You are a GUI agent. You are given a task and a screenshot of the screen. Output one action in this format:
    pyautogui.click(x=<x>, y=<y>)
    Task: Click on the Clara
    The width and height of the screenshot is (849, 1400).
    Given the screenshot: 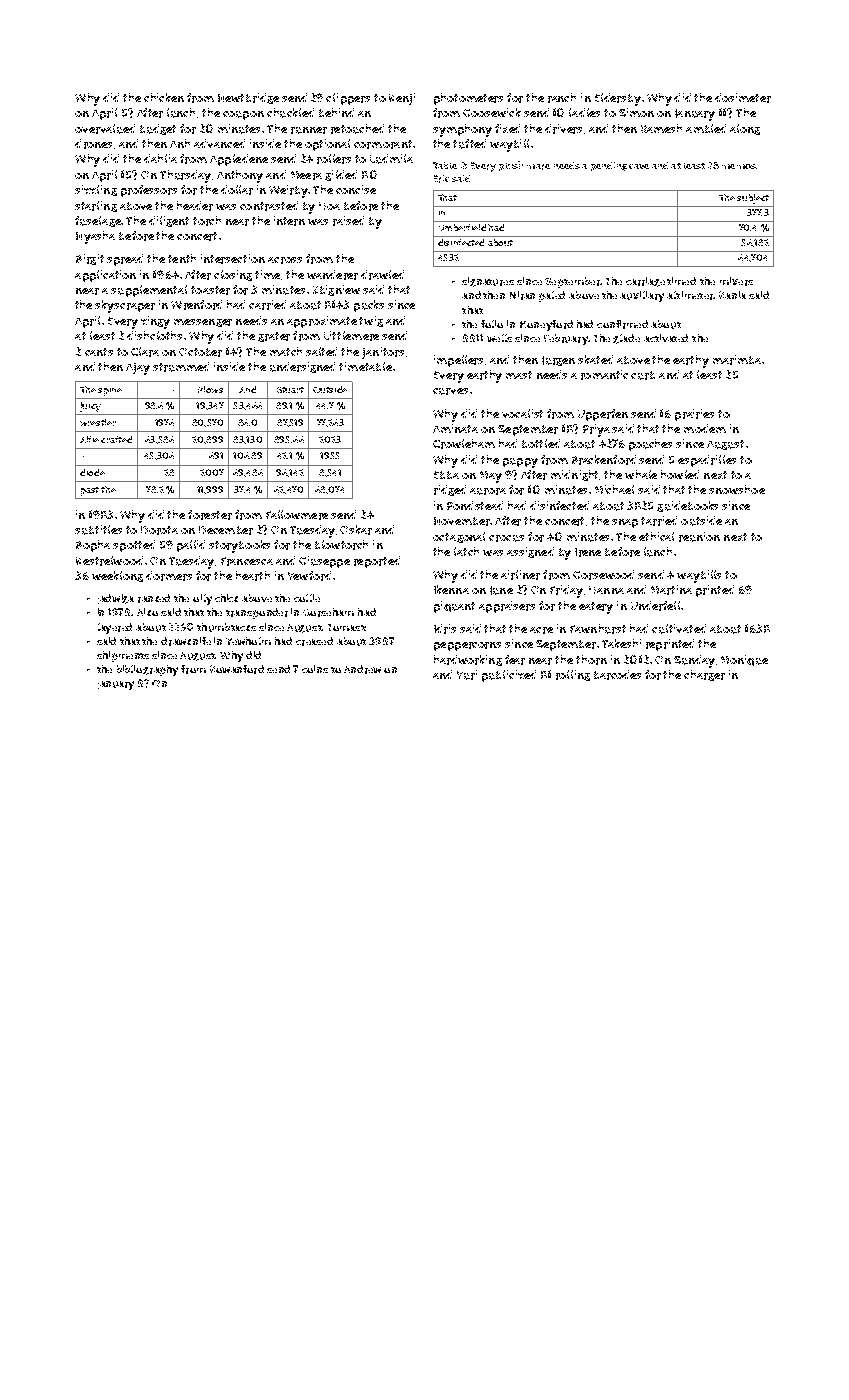 What is the action you would take?
    pyautogui.click(x=145, y=352)
